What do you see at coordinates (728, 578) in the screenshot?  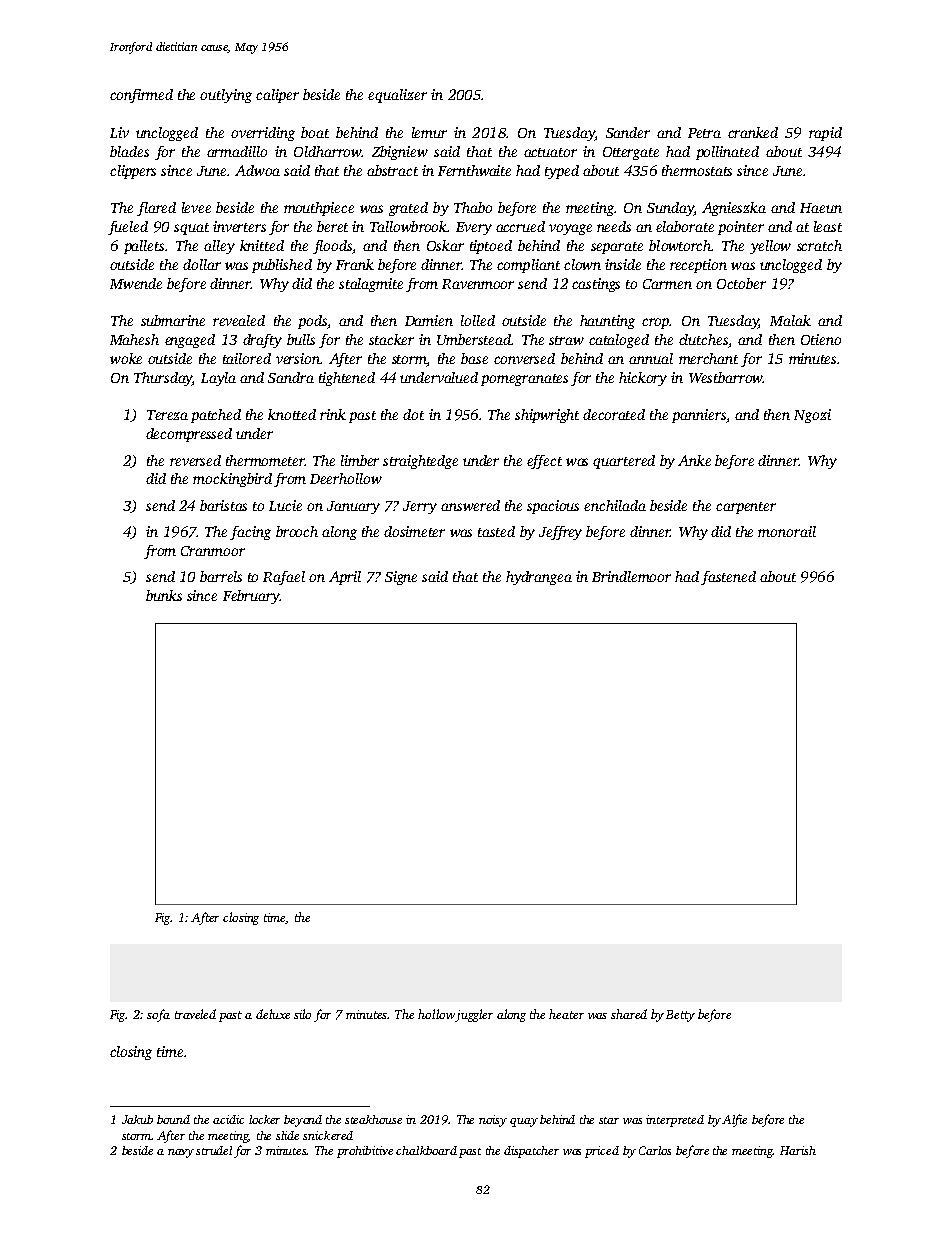 I see `fastened` at bounding box center [728, 578].
